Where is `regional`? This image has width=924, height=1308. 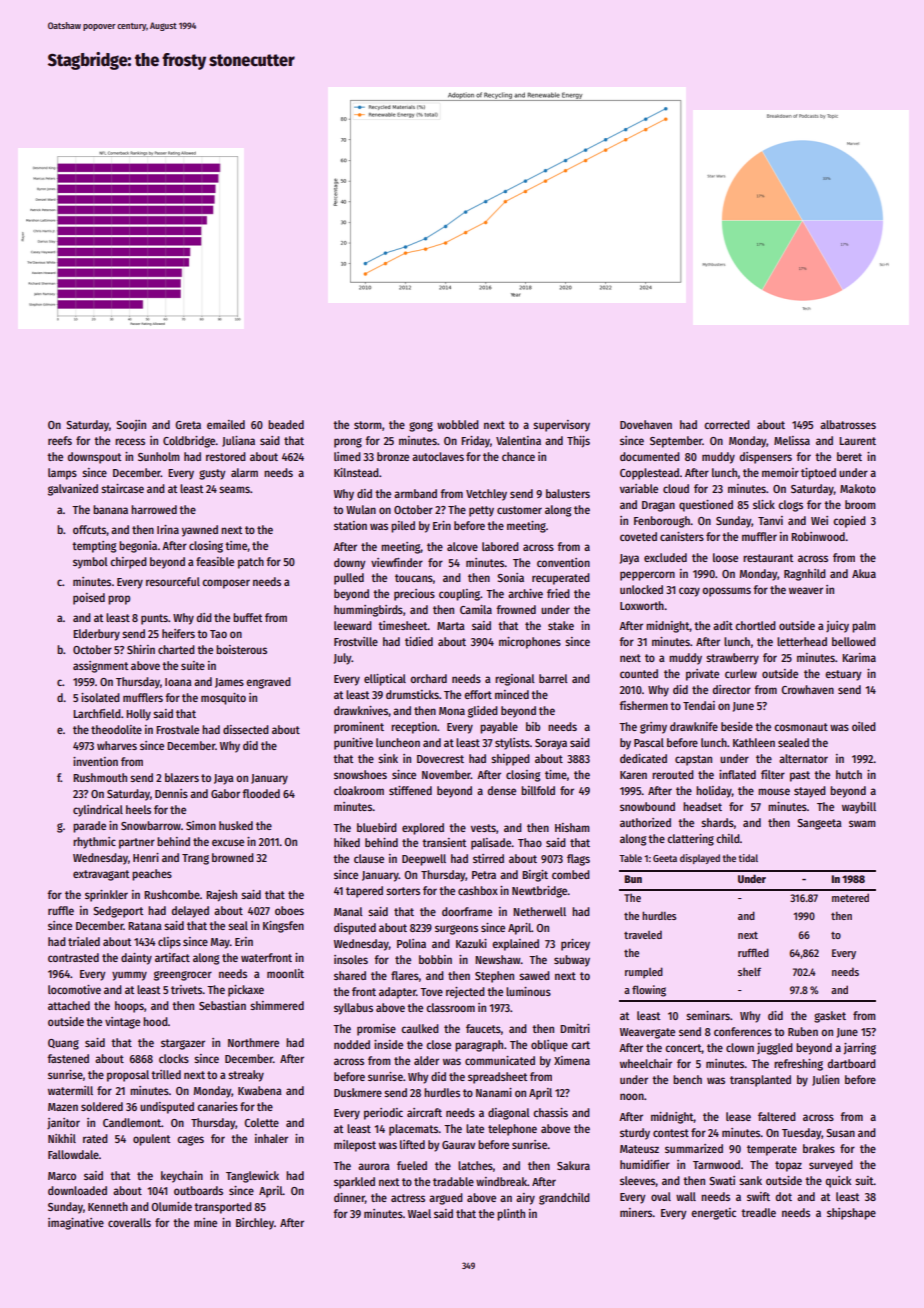 regional is located at coordinates (515, 680).
